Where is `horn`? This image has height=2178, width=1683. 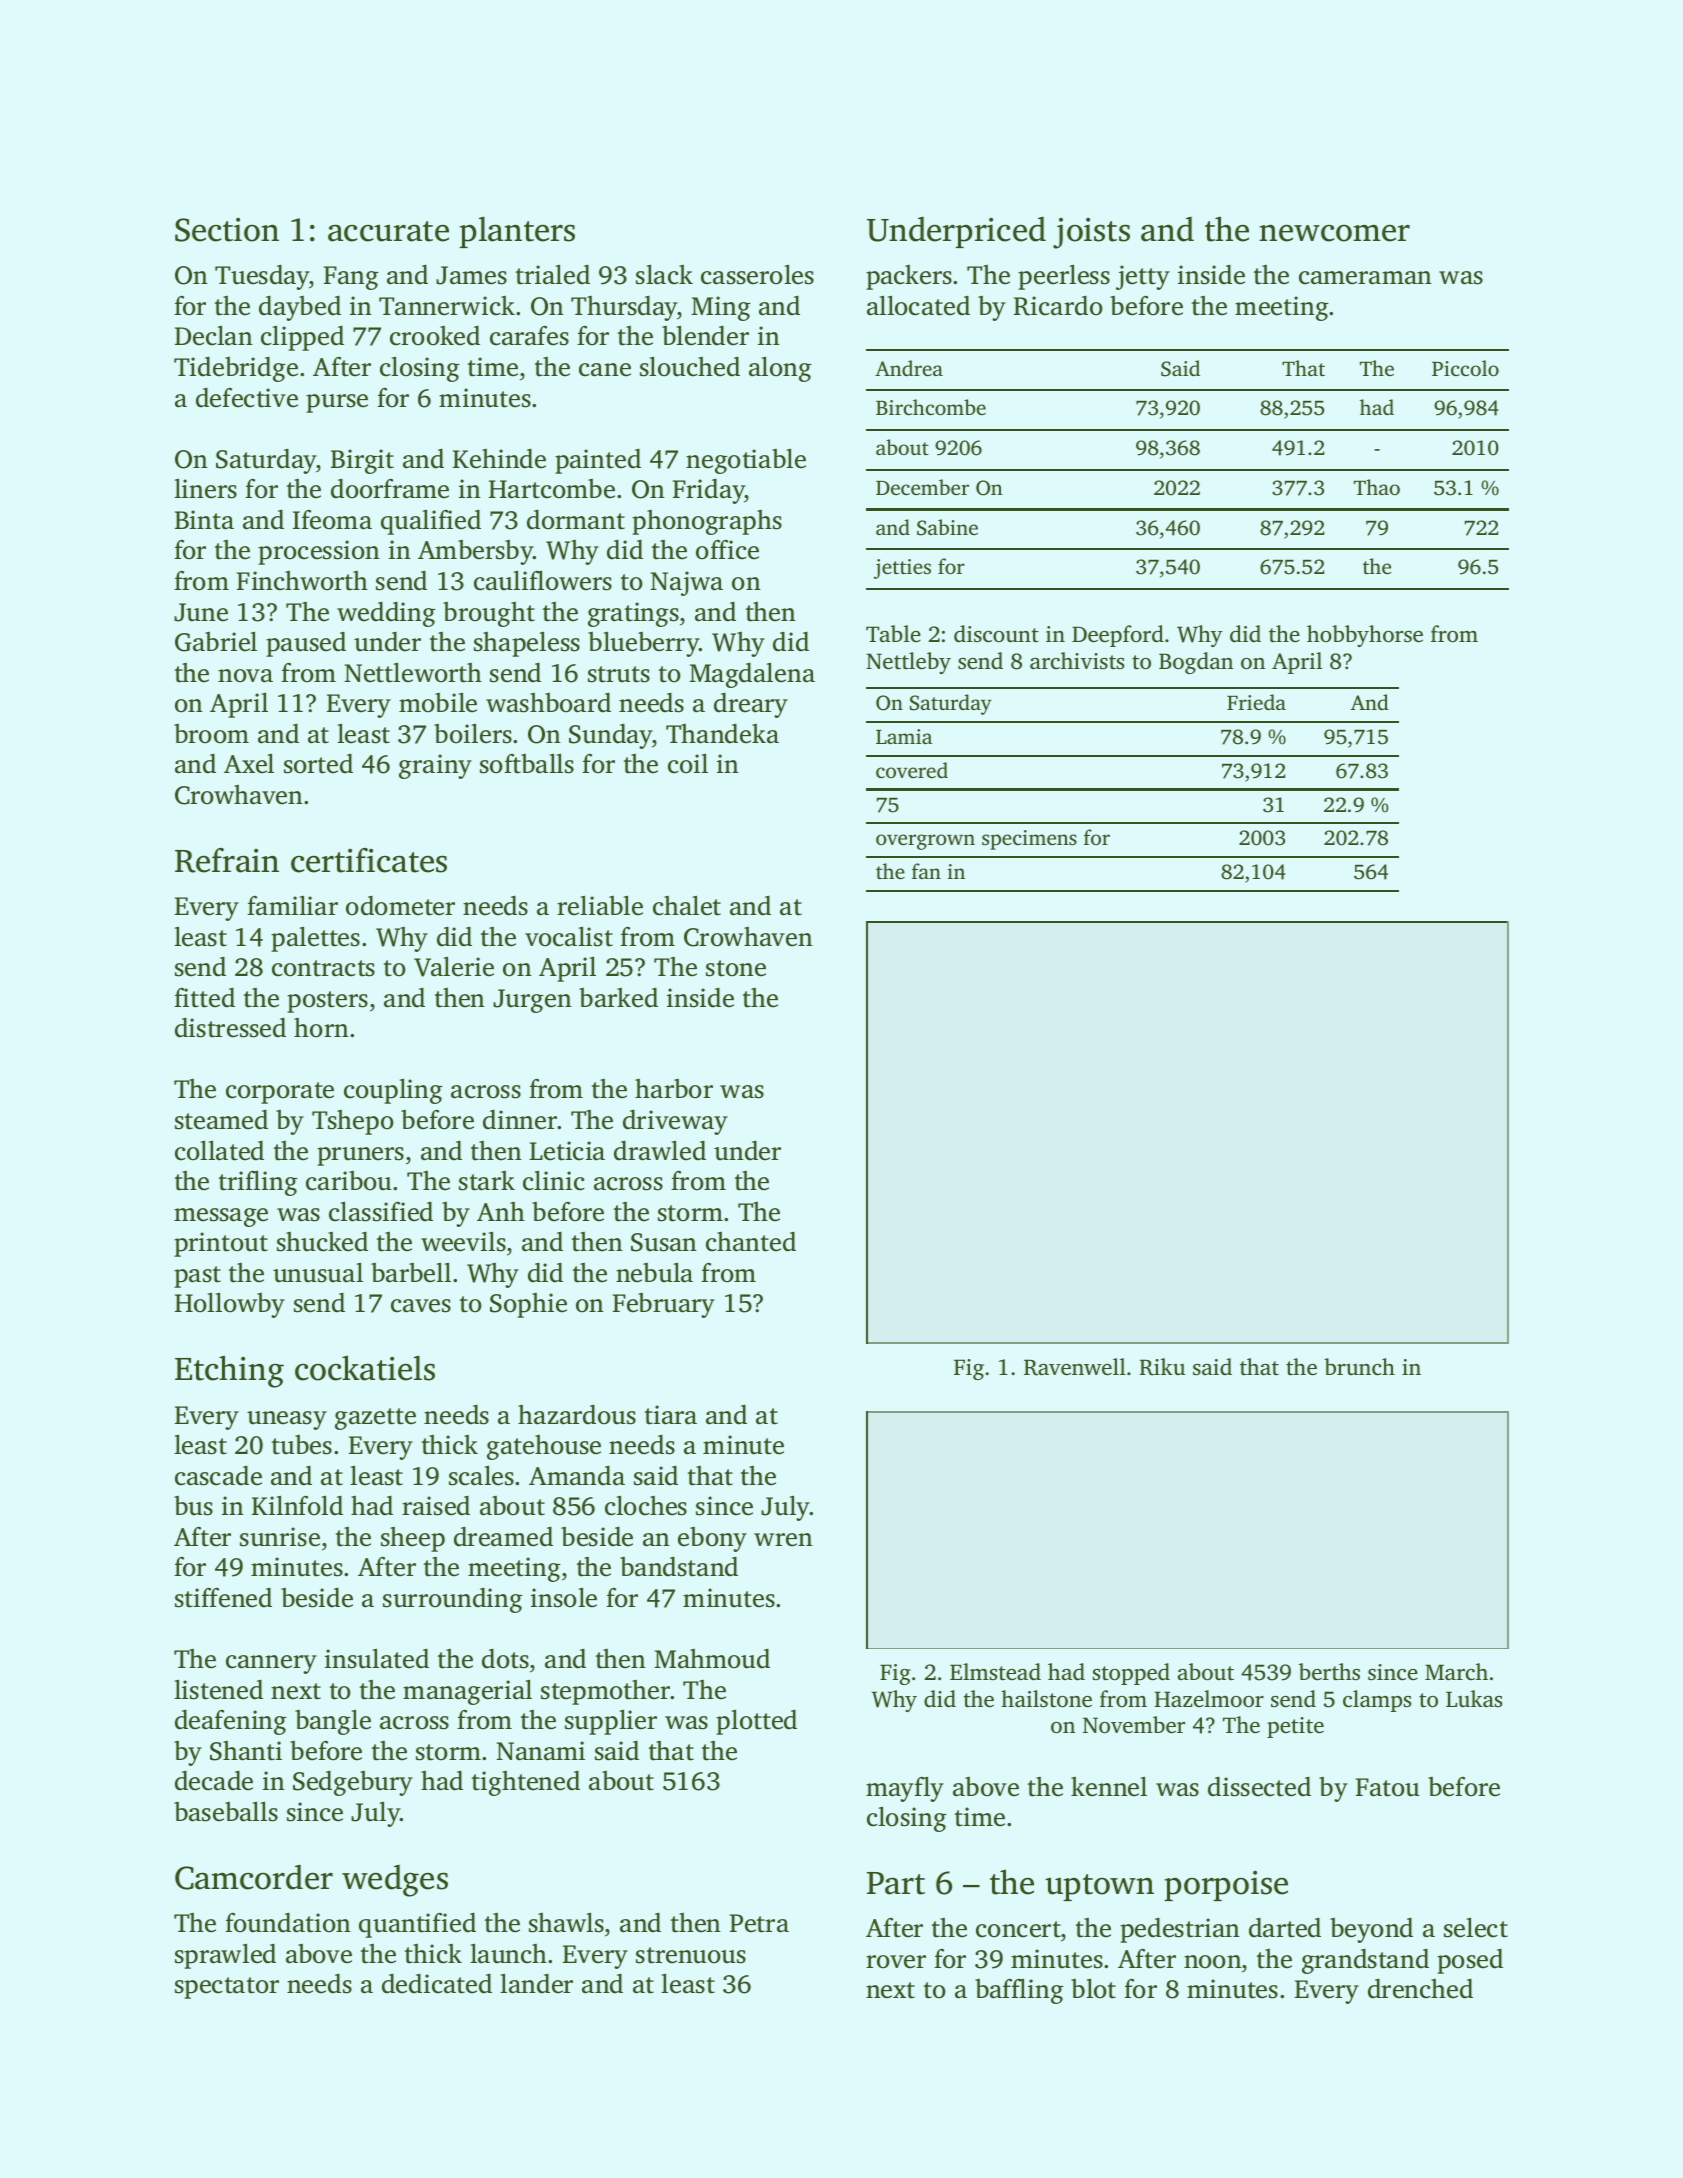
horn is located at coordinates (321, 1028).
